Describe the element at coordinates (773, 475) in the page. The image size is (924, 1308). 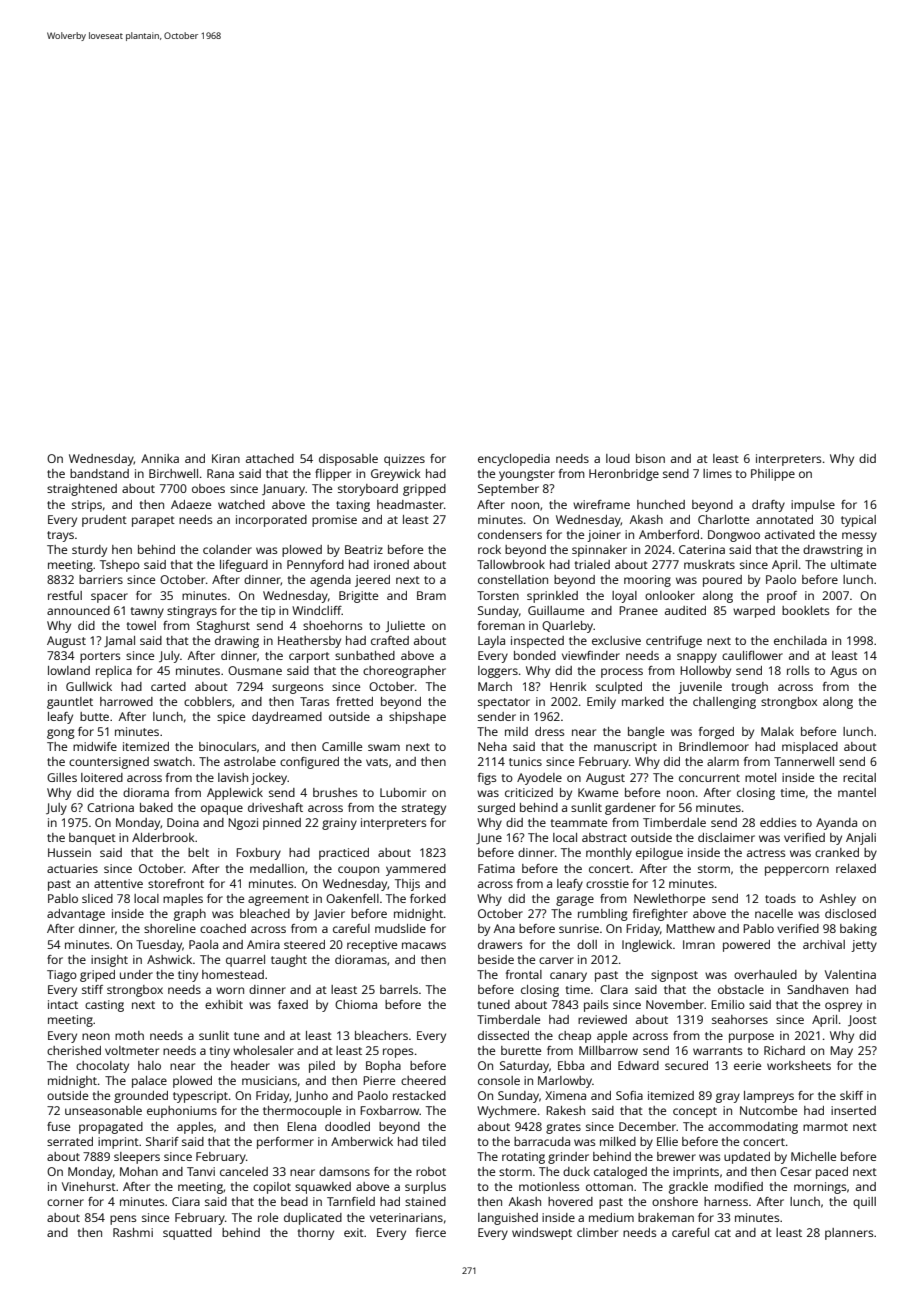
I see `Philippe` at that location.
